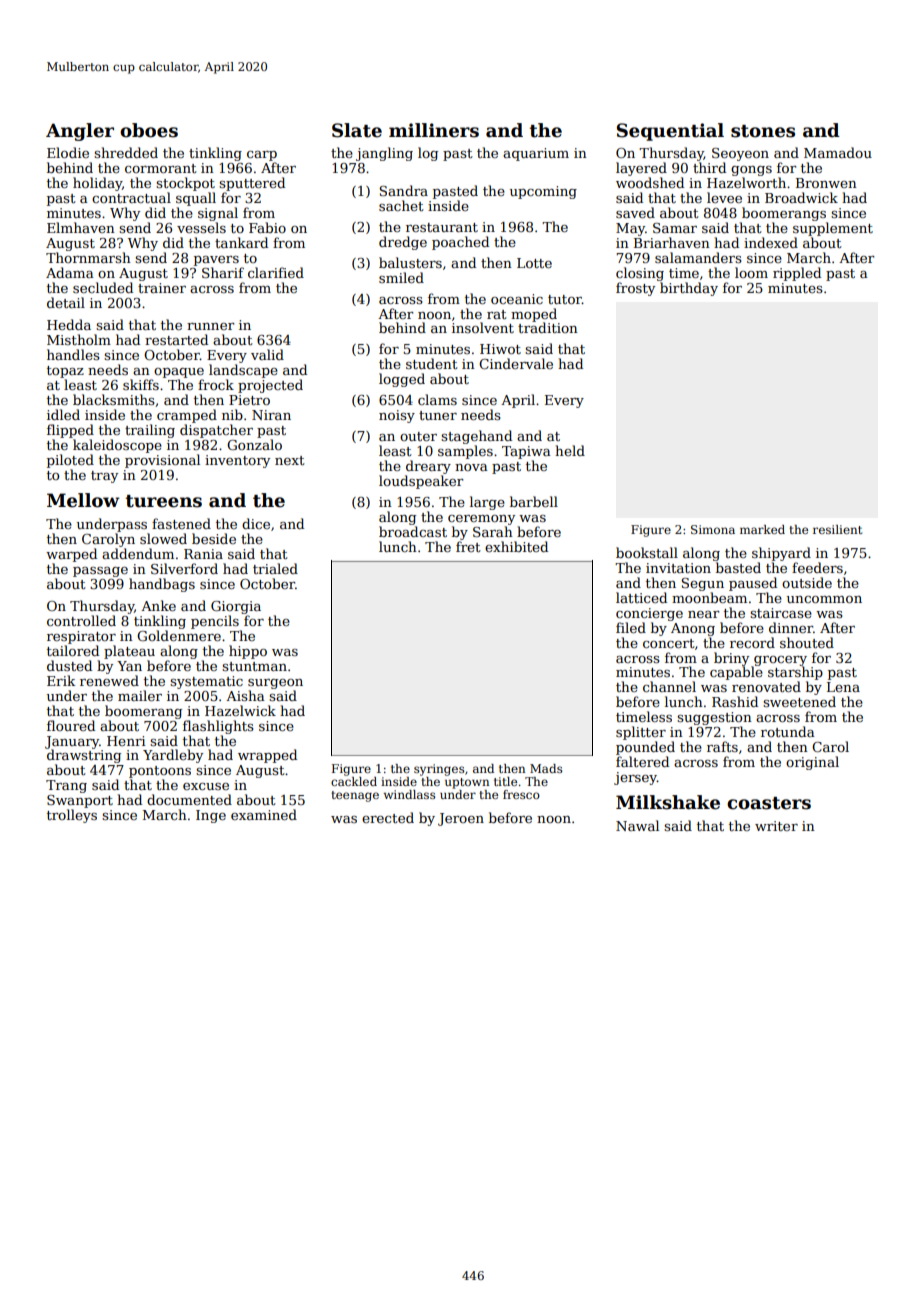 This screenshot has height=1308, width=924. Describe the element at coordinates (189, 799) in the screenshot. I see `documented` at that location.
